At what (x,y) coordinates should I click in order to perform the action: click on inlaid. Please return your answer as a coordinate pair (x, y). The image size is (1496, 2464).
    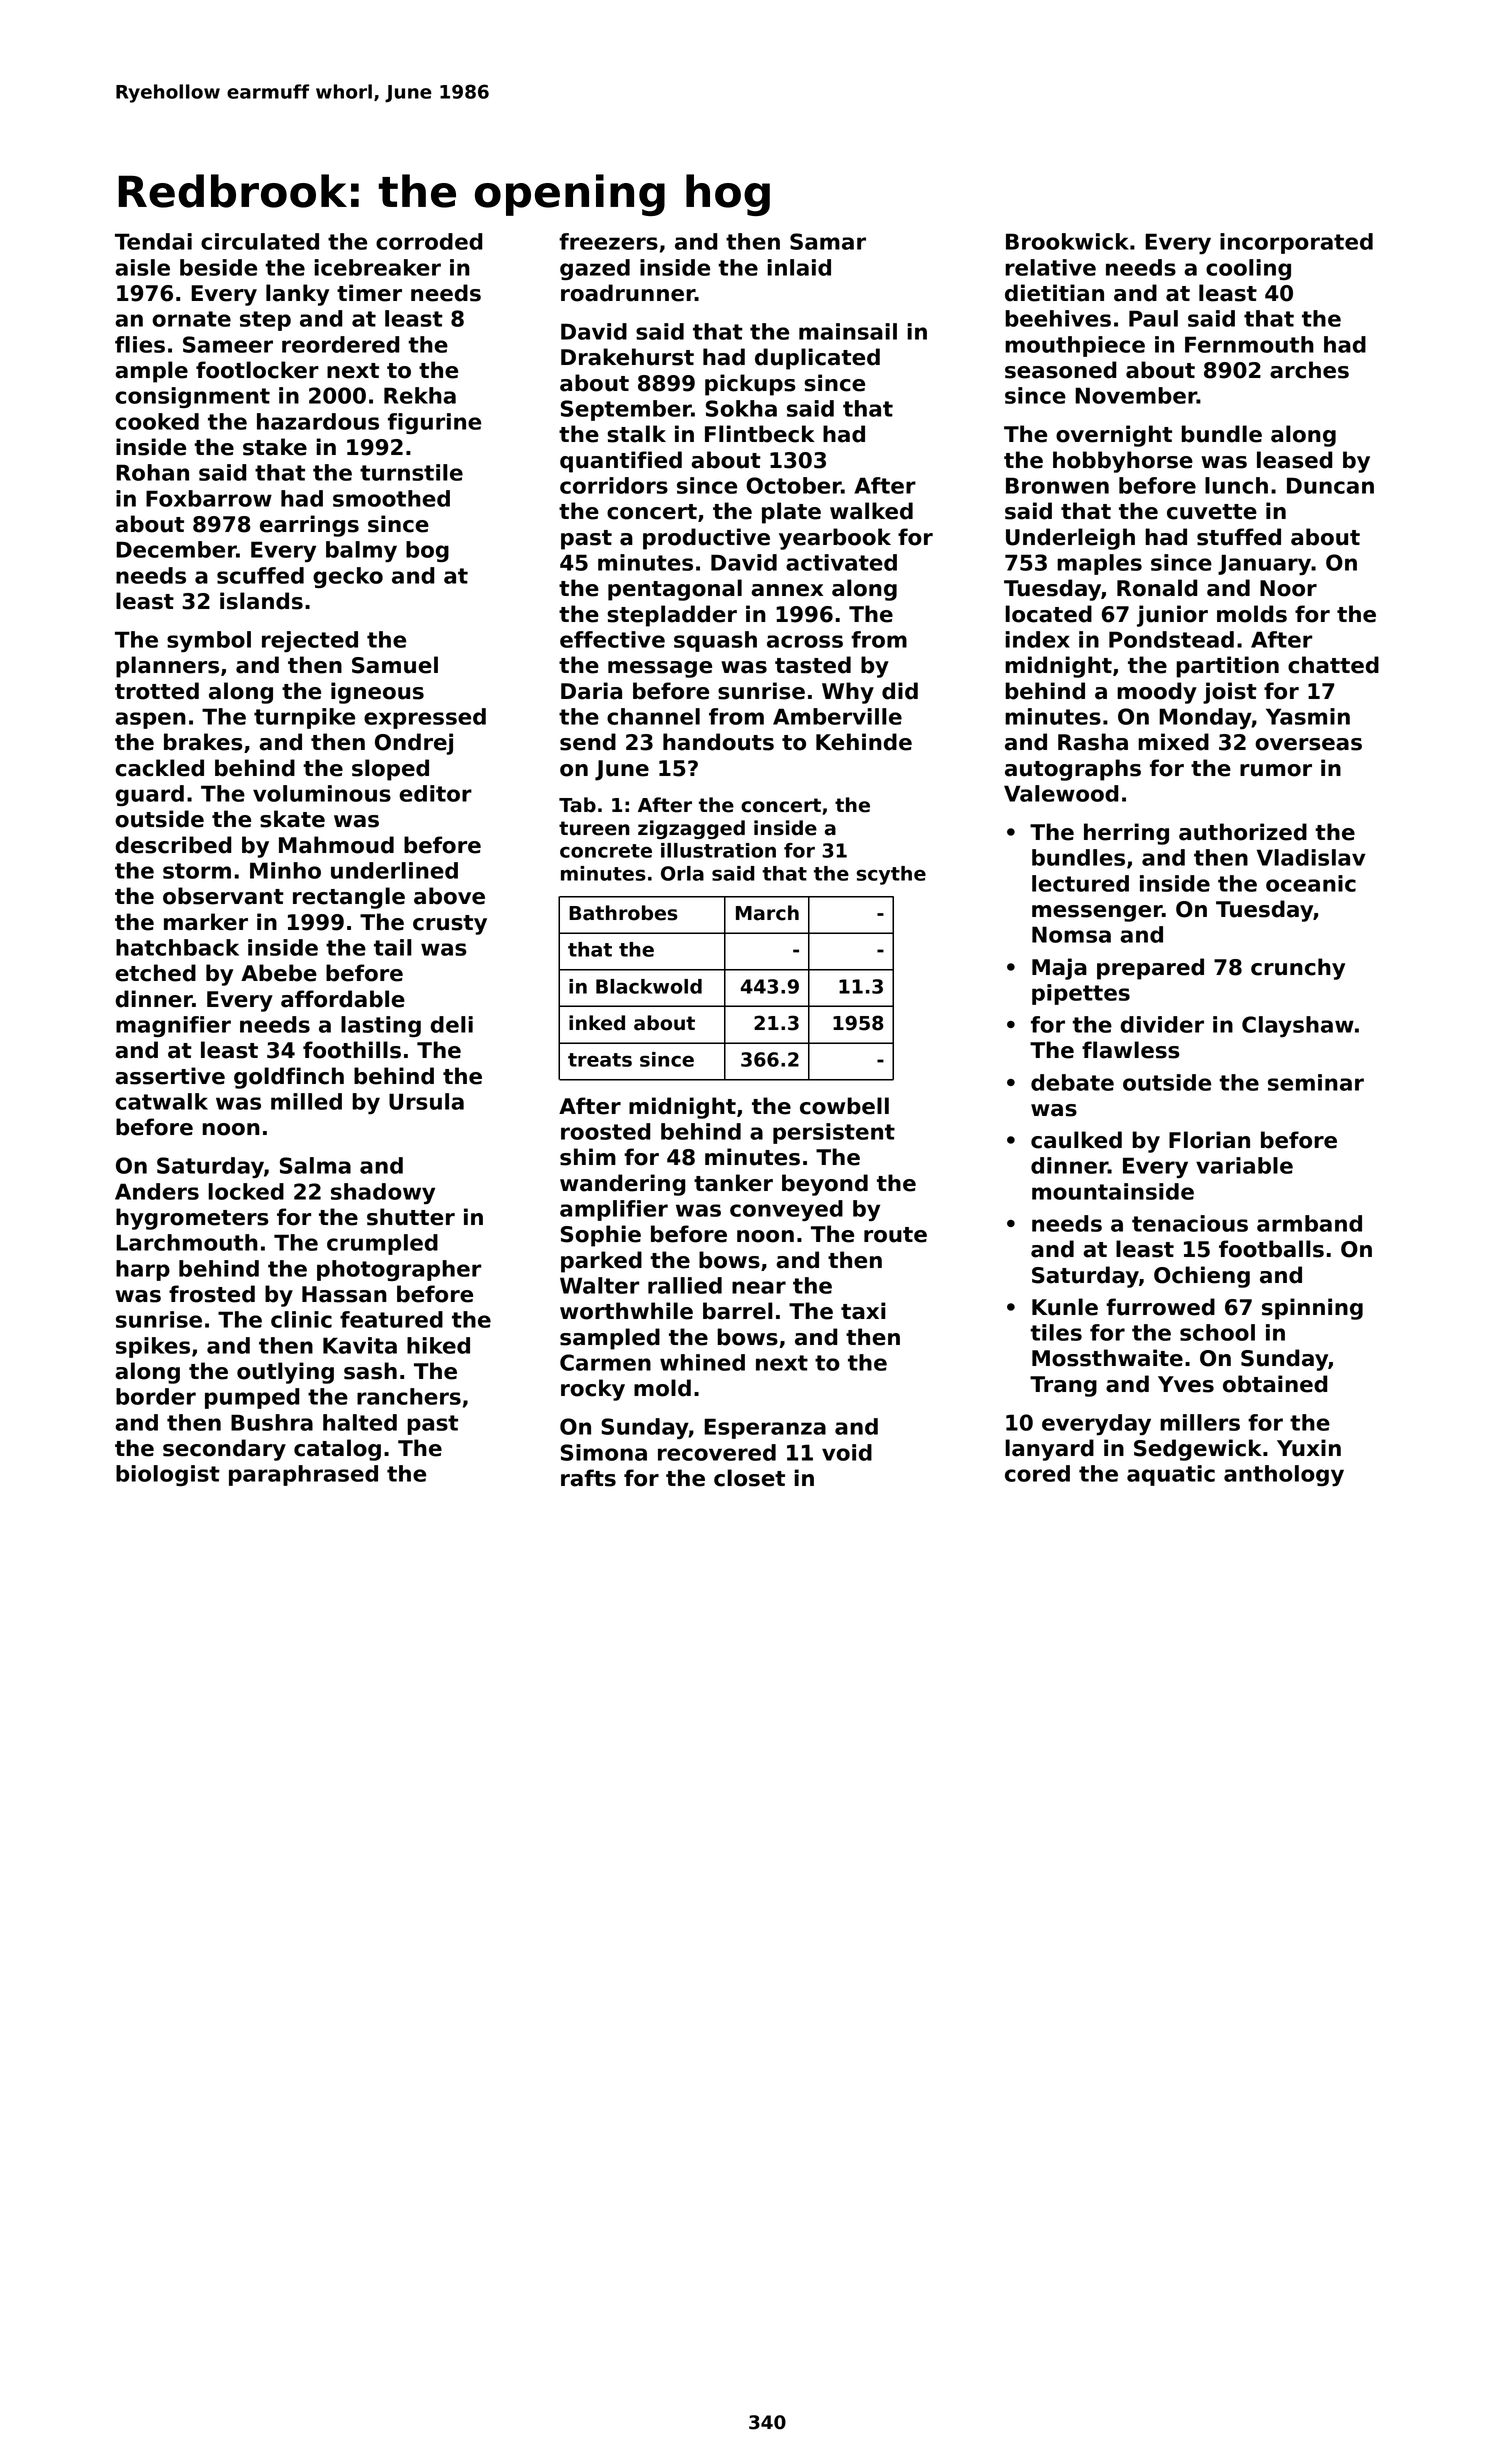
    Looking at the image, I should click on (799, 267).
